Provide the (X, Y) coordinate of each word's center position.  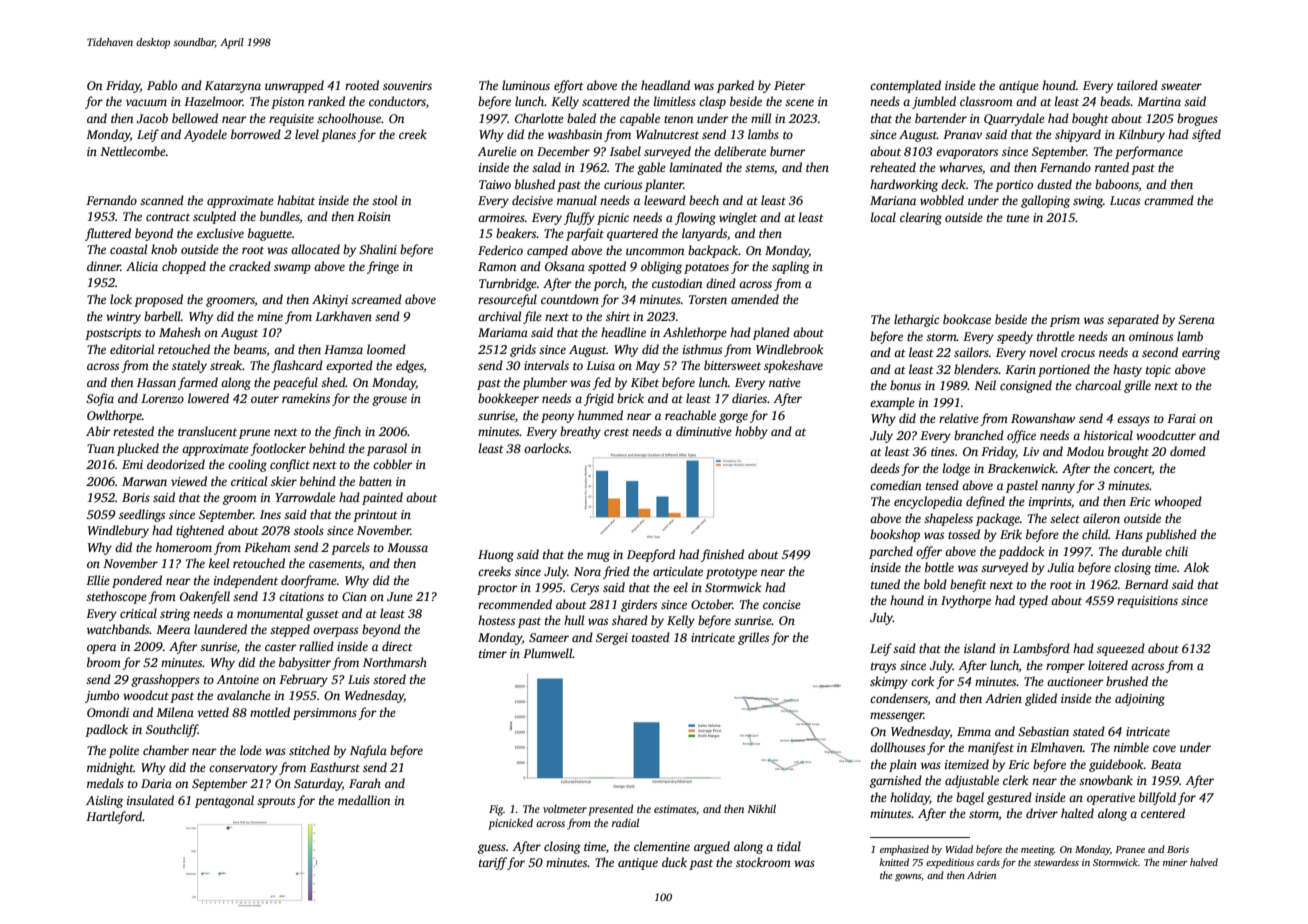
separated (1133, 320)
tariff (493, 863)
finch (347, 432)
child (1095, 534)
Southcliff (172, 730)
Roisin (374, 216)
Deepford (651, 555)
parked (735, 86)
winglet (738, 218)
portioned (1064, 370)
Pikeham (267, 547)
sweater (1181, 86)
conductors (397, 101)
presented (611, 810)
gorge (733, 418)
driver (1042, 813)
